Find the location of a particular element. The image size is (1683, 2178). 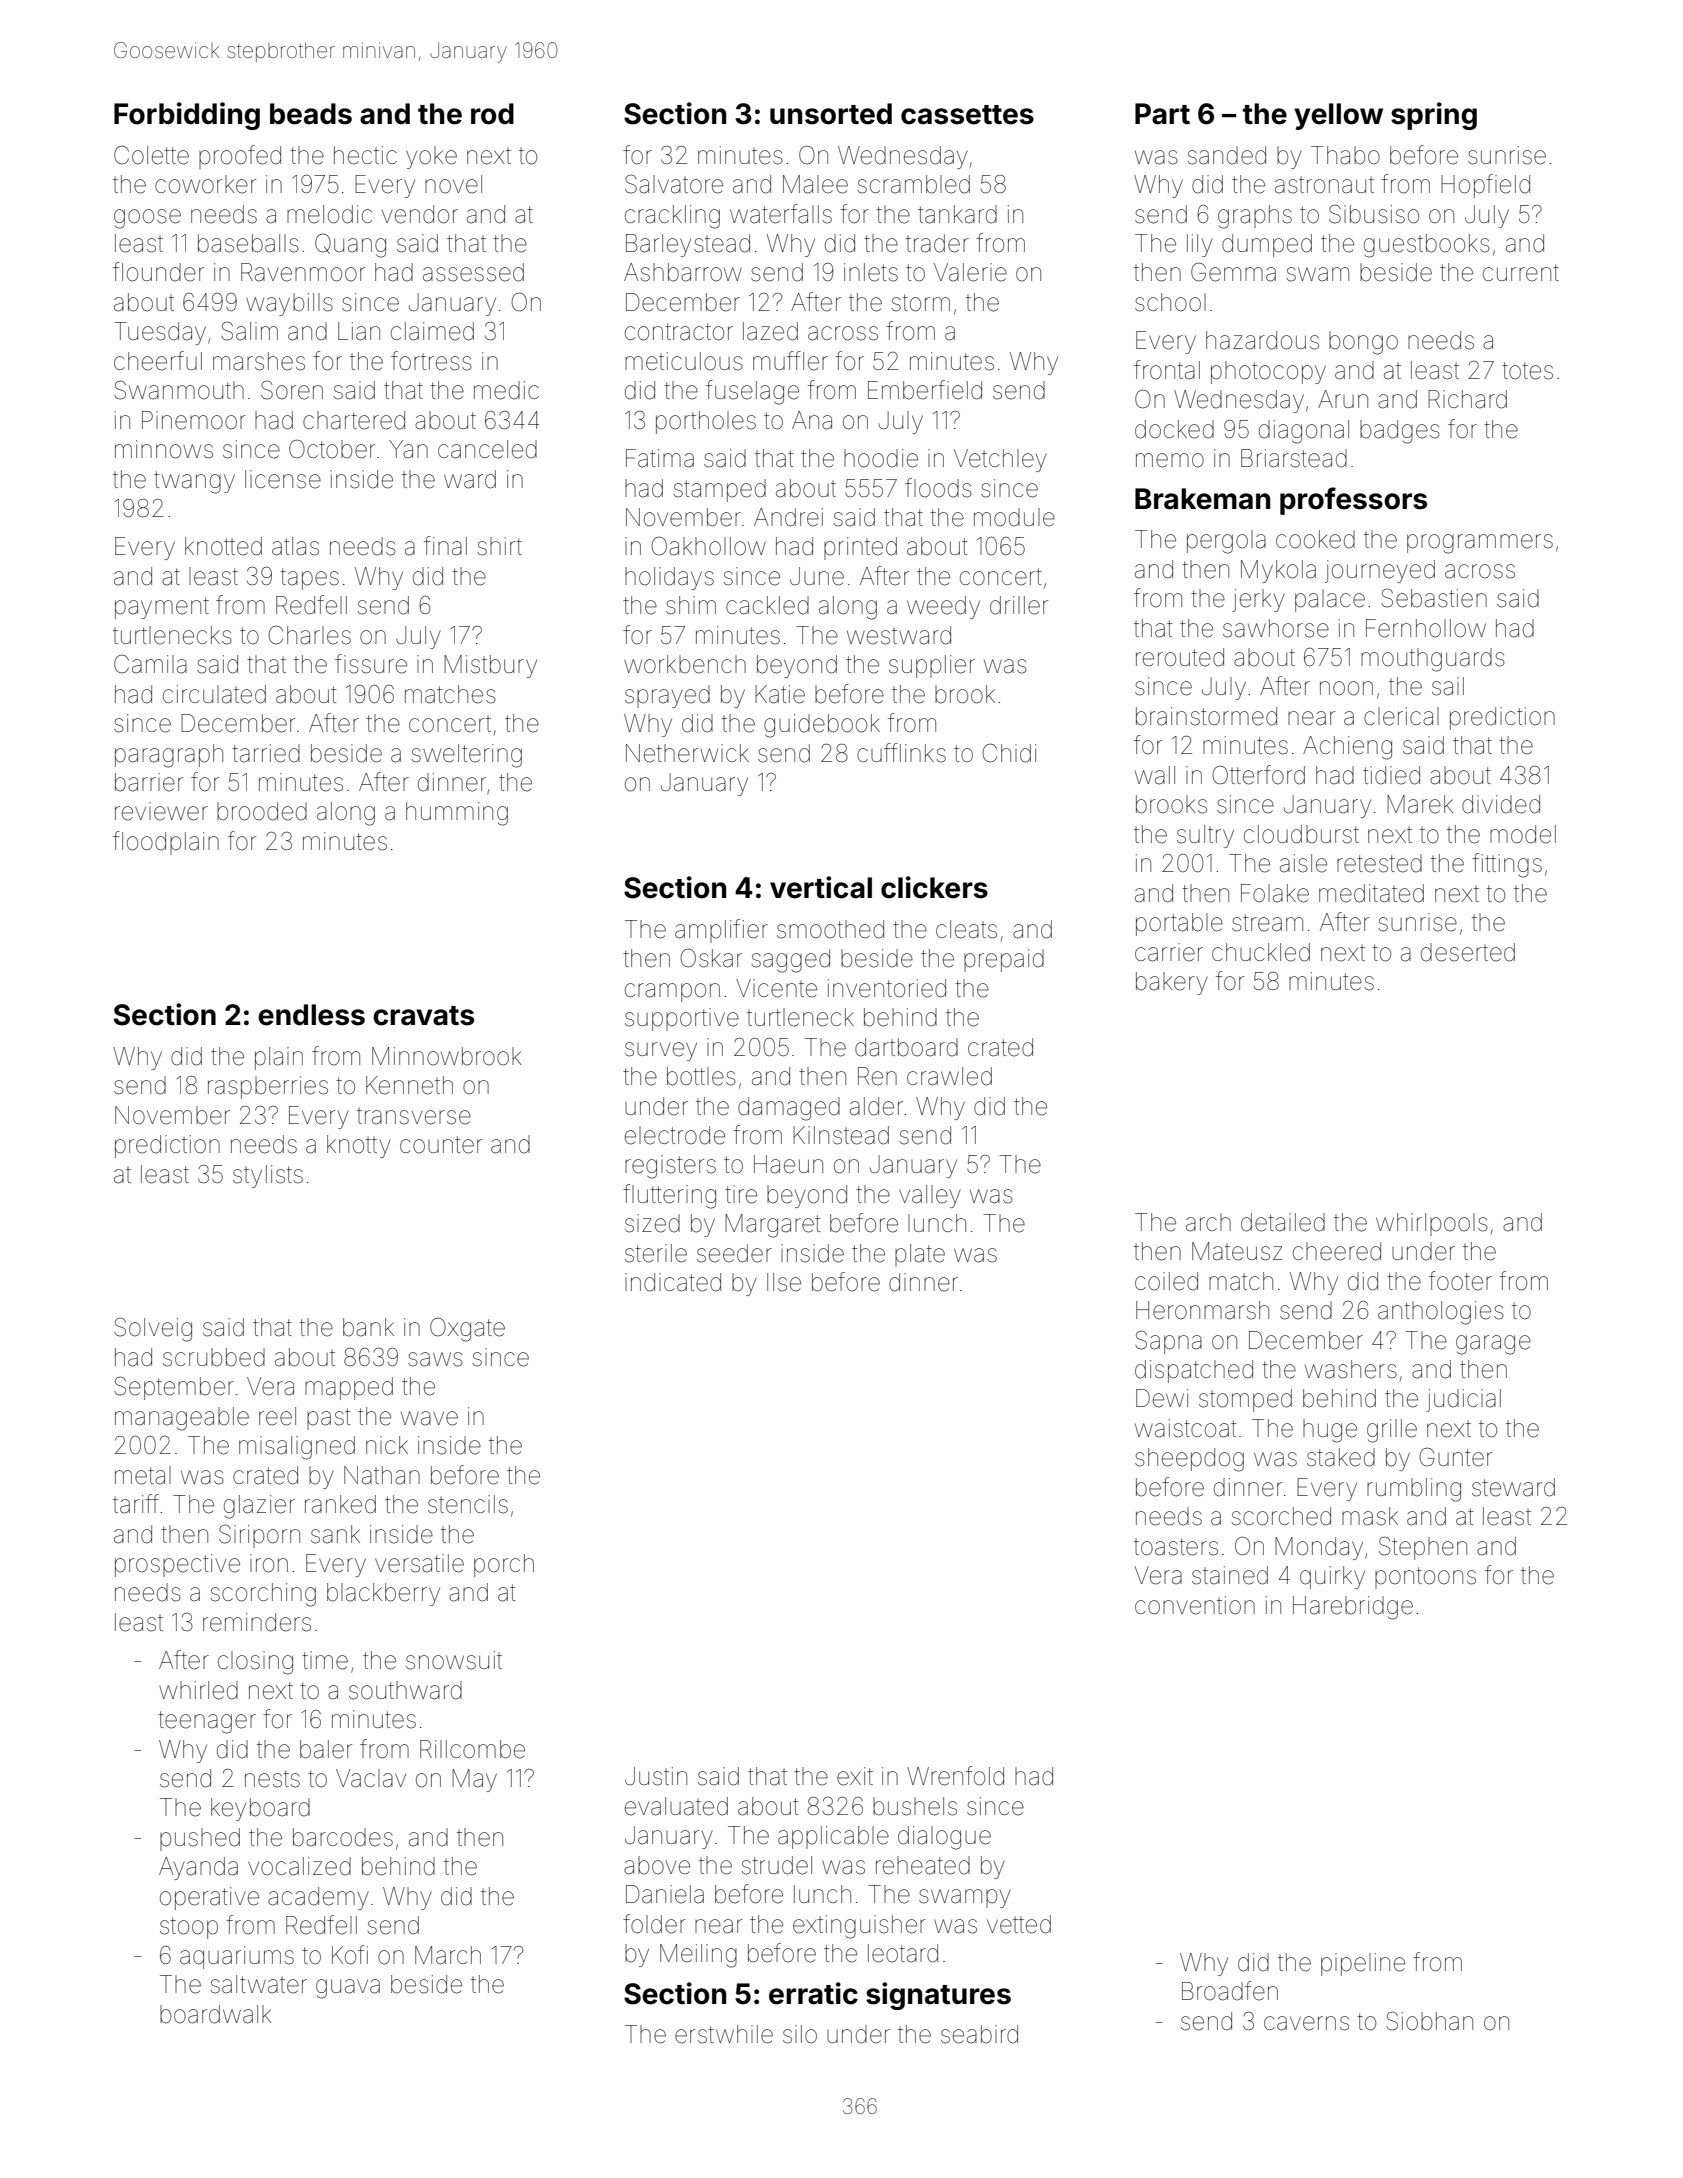

chuckled is located at coordinates (1261, 952).
